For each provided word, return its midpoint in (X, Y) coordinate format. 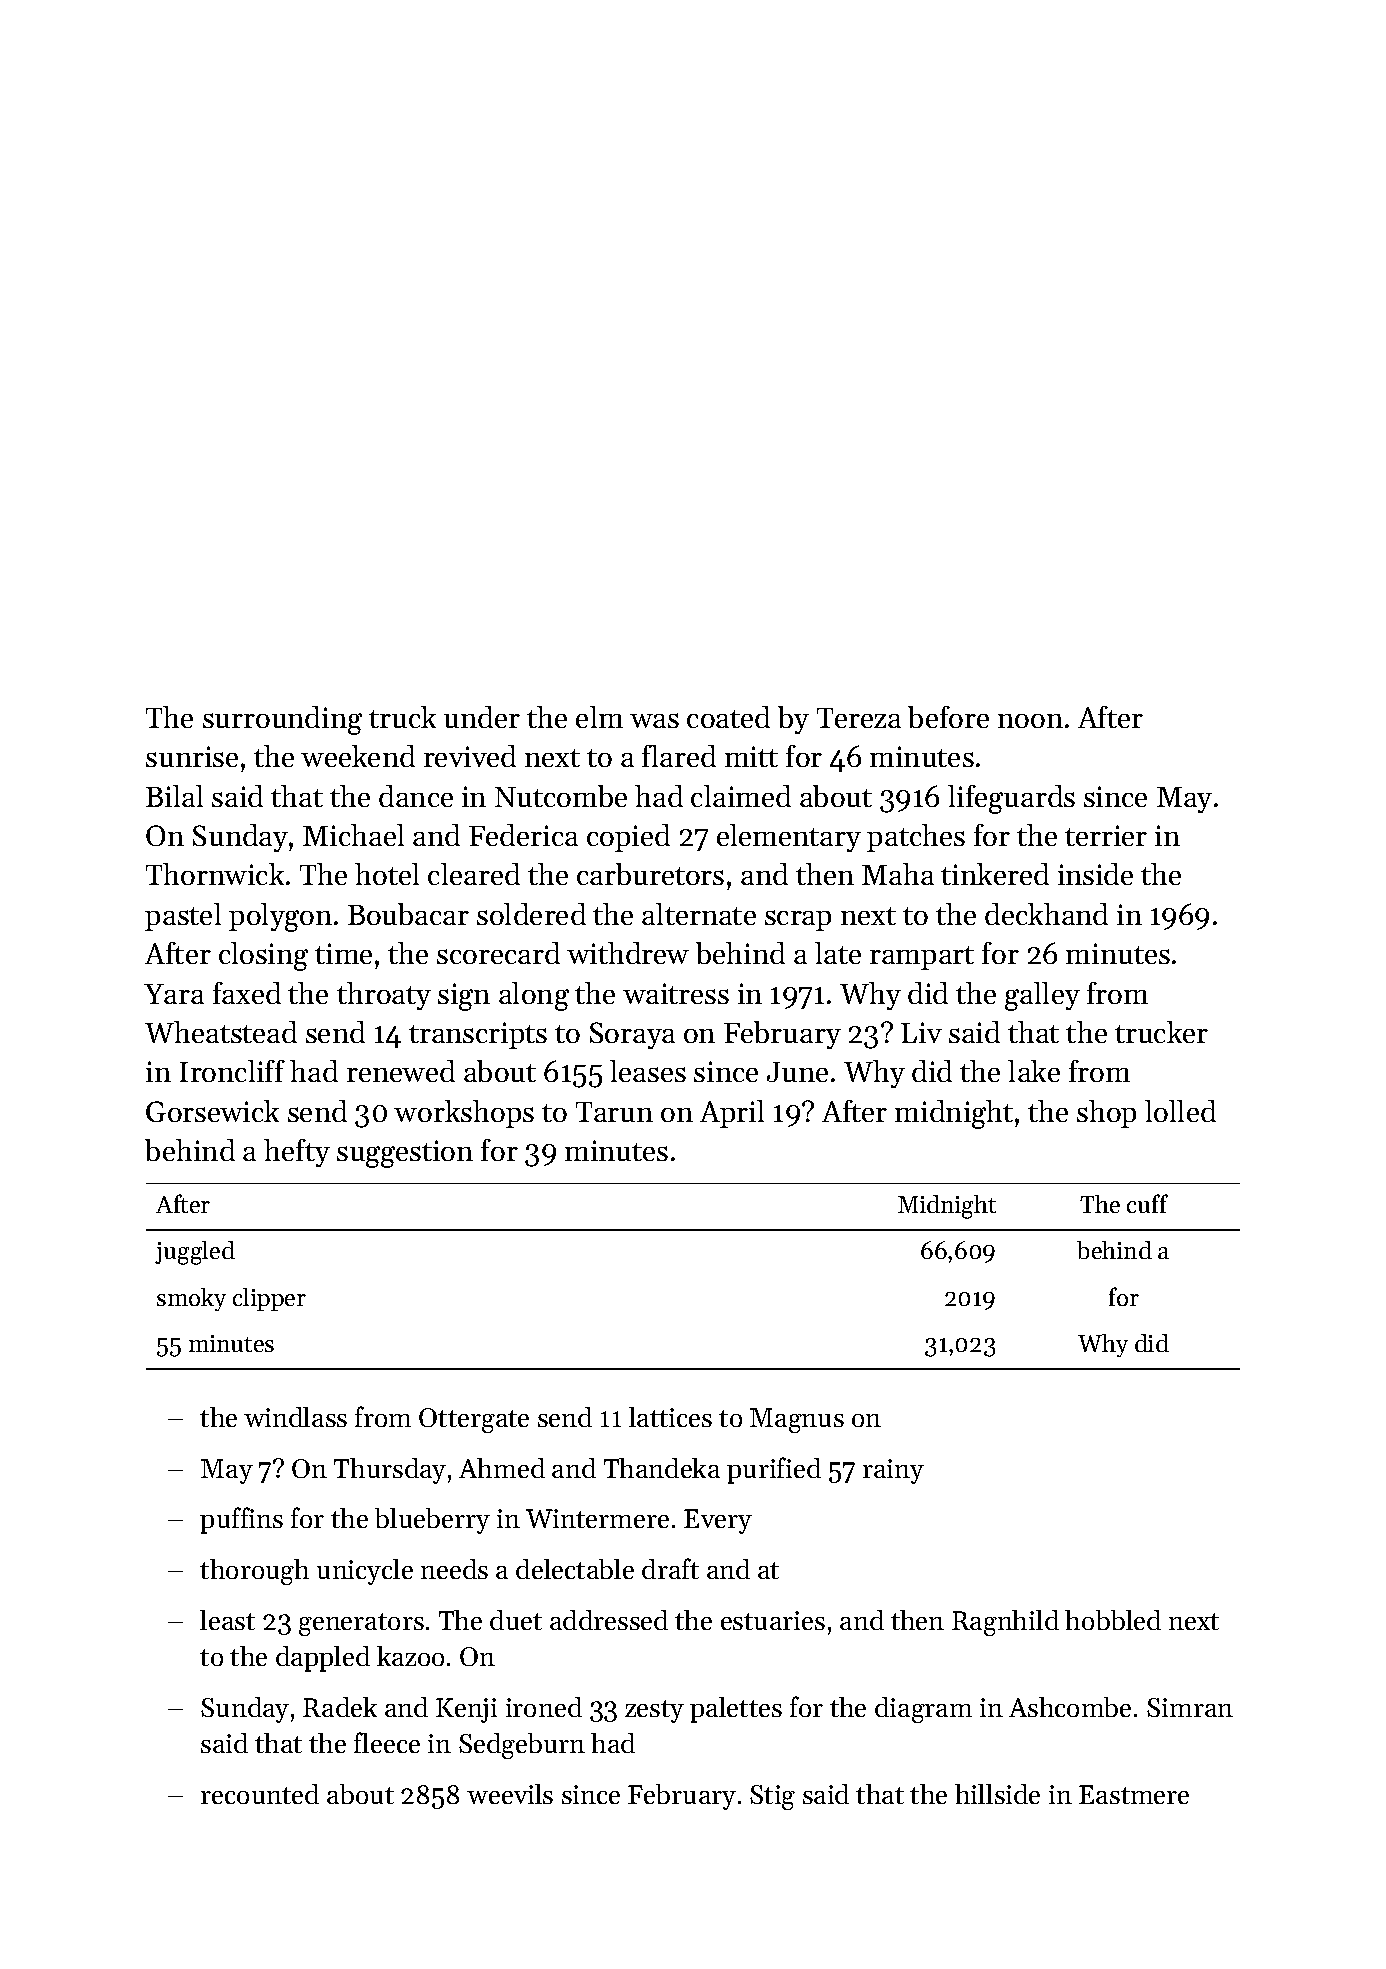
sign (464, 997)
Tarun (614, 1112)
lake (1034, 1071)
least (227, 1620)
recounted (260, 1794)
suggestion (405, 1154)
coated (728, 717)
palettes (736, 1710)
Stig (772, 1797)
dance (416, 796)
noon (1030, 721)
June (797, 1072)
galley (1042, 996)
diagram (923, 1710)
